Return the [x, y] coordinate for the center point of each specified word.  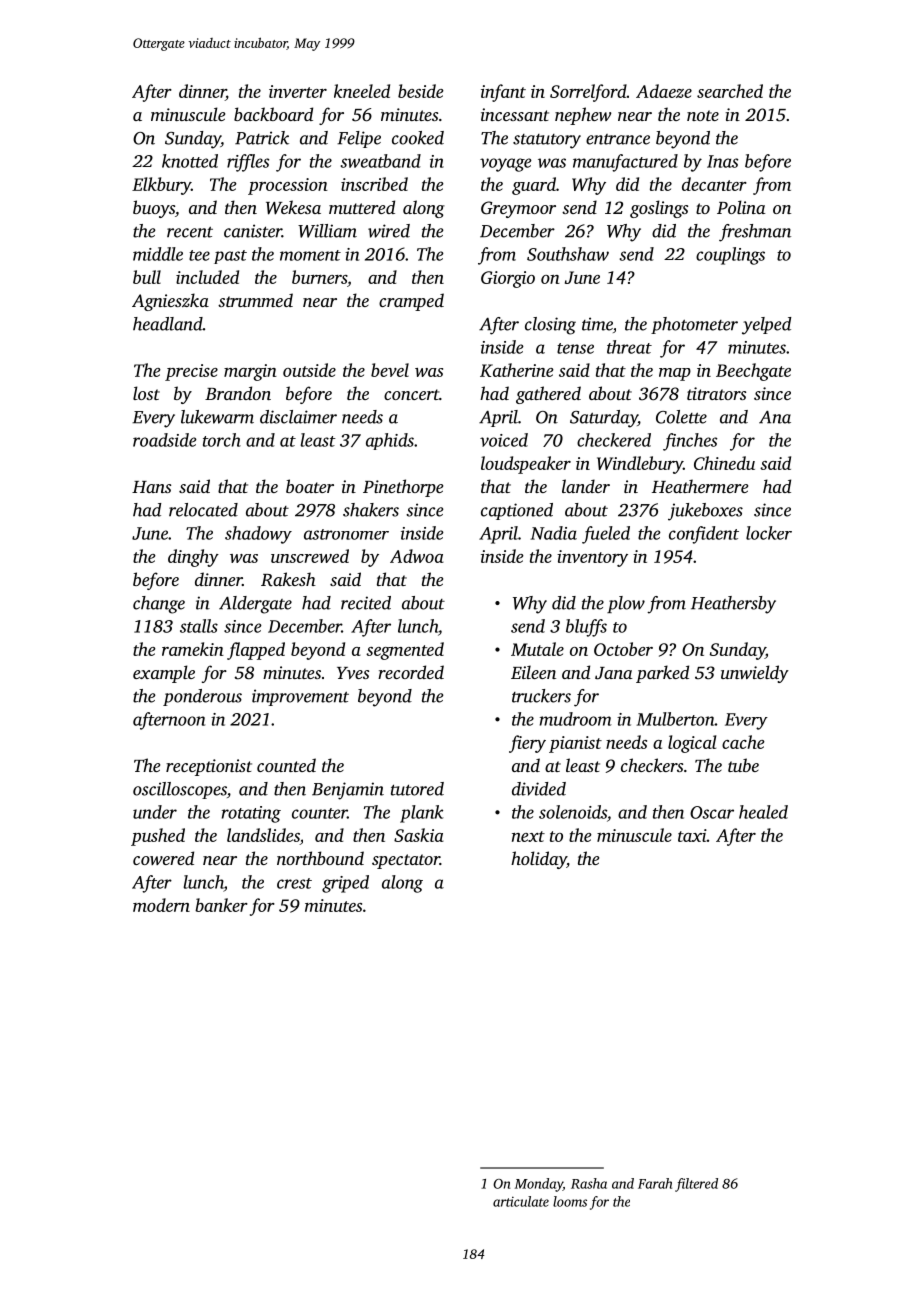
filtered [696, 1185]
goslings [659, 209]
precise [191, 372]
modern [161, 905]
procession [288, 186]
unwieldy [755, 674]
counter [319, 813]
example [164, 674]
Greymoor [518, 209]
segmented [405, 651]
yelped [766, 326]
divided [539, 789]
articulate [521, 1201]
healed [763, 812]
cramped [411, 302]
